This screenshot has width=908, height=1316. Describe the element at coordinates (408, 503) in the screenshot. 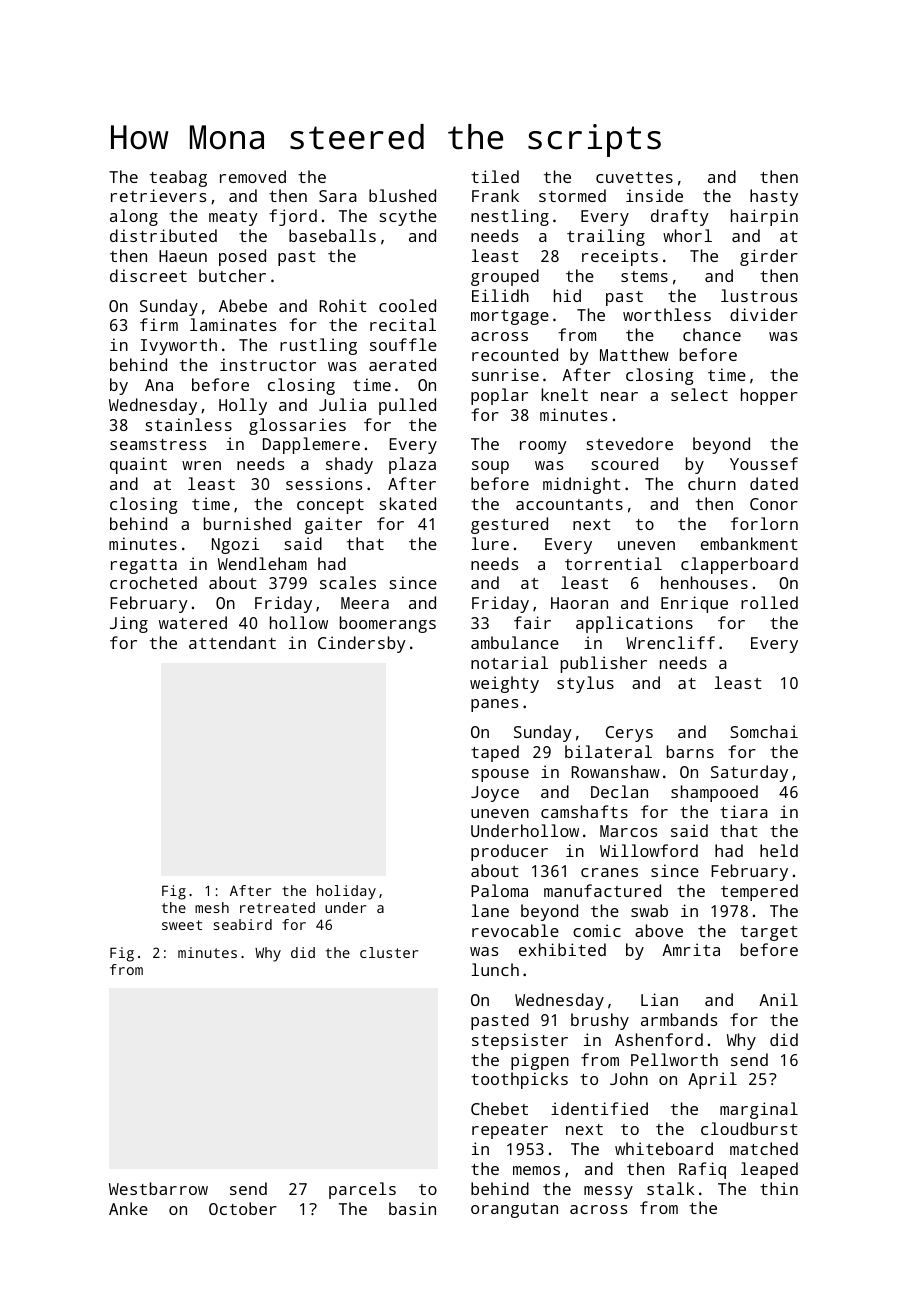

I see `skated` at that location.
